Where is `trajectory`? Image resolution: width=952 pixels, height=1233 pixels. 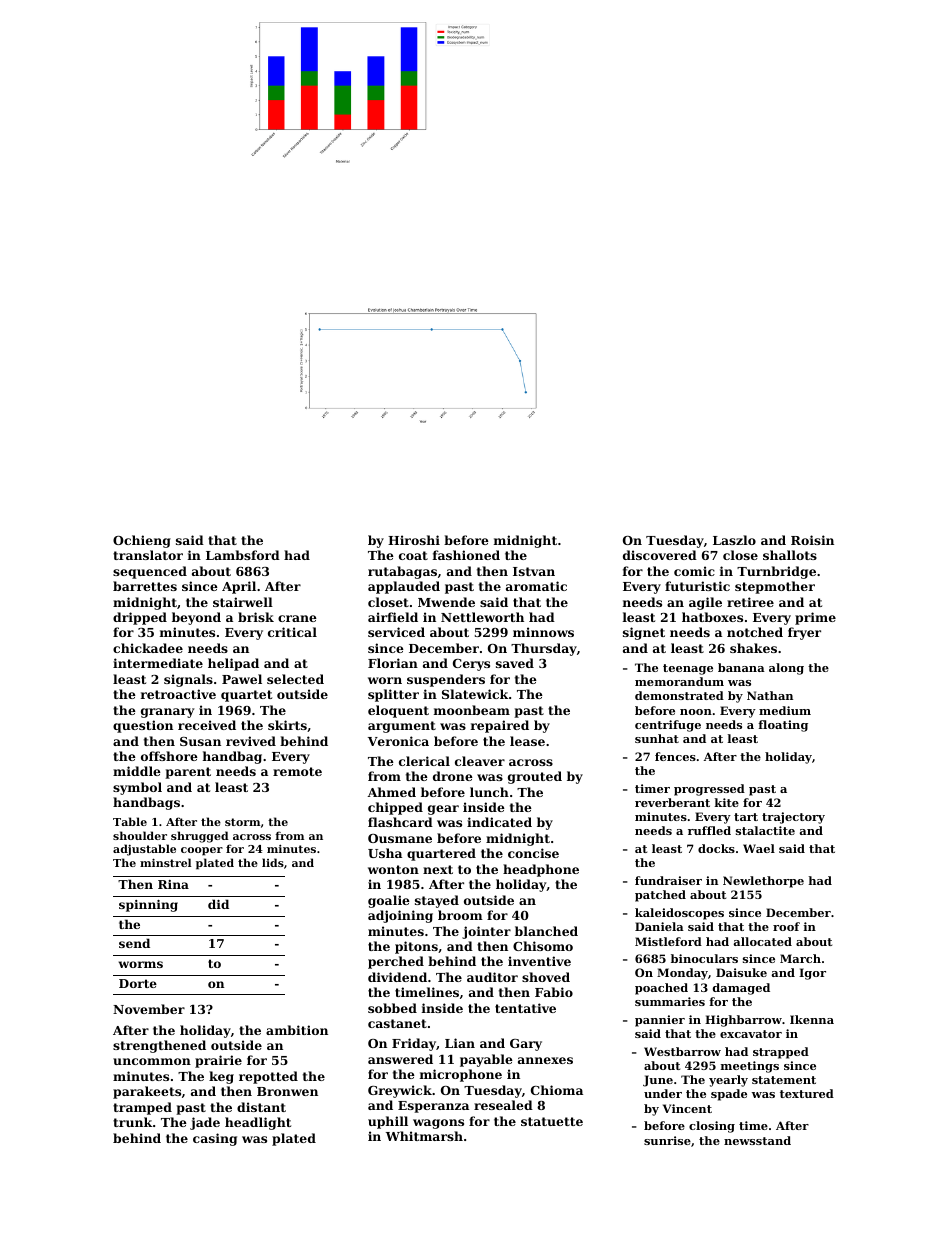 trajectory is located at coordinates (793, 818).
